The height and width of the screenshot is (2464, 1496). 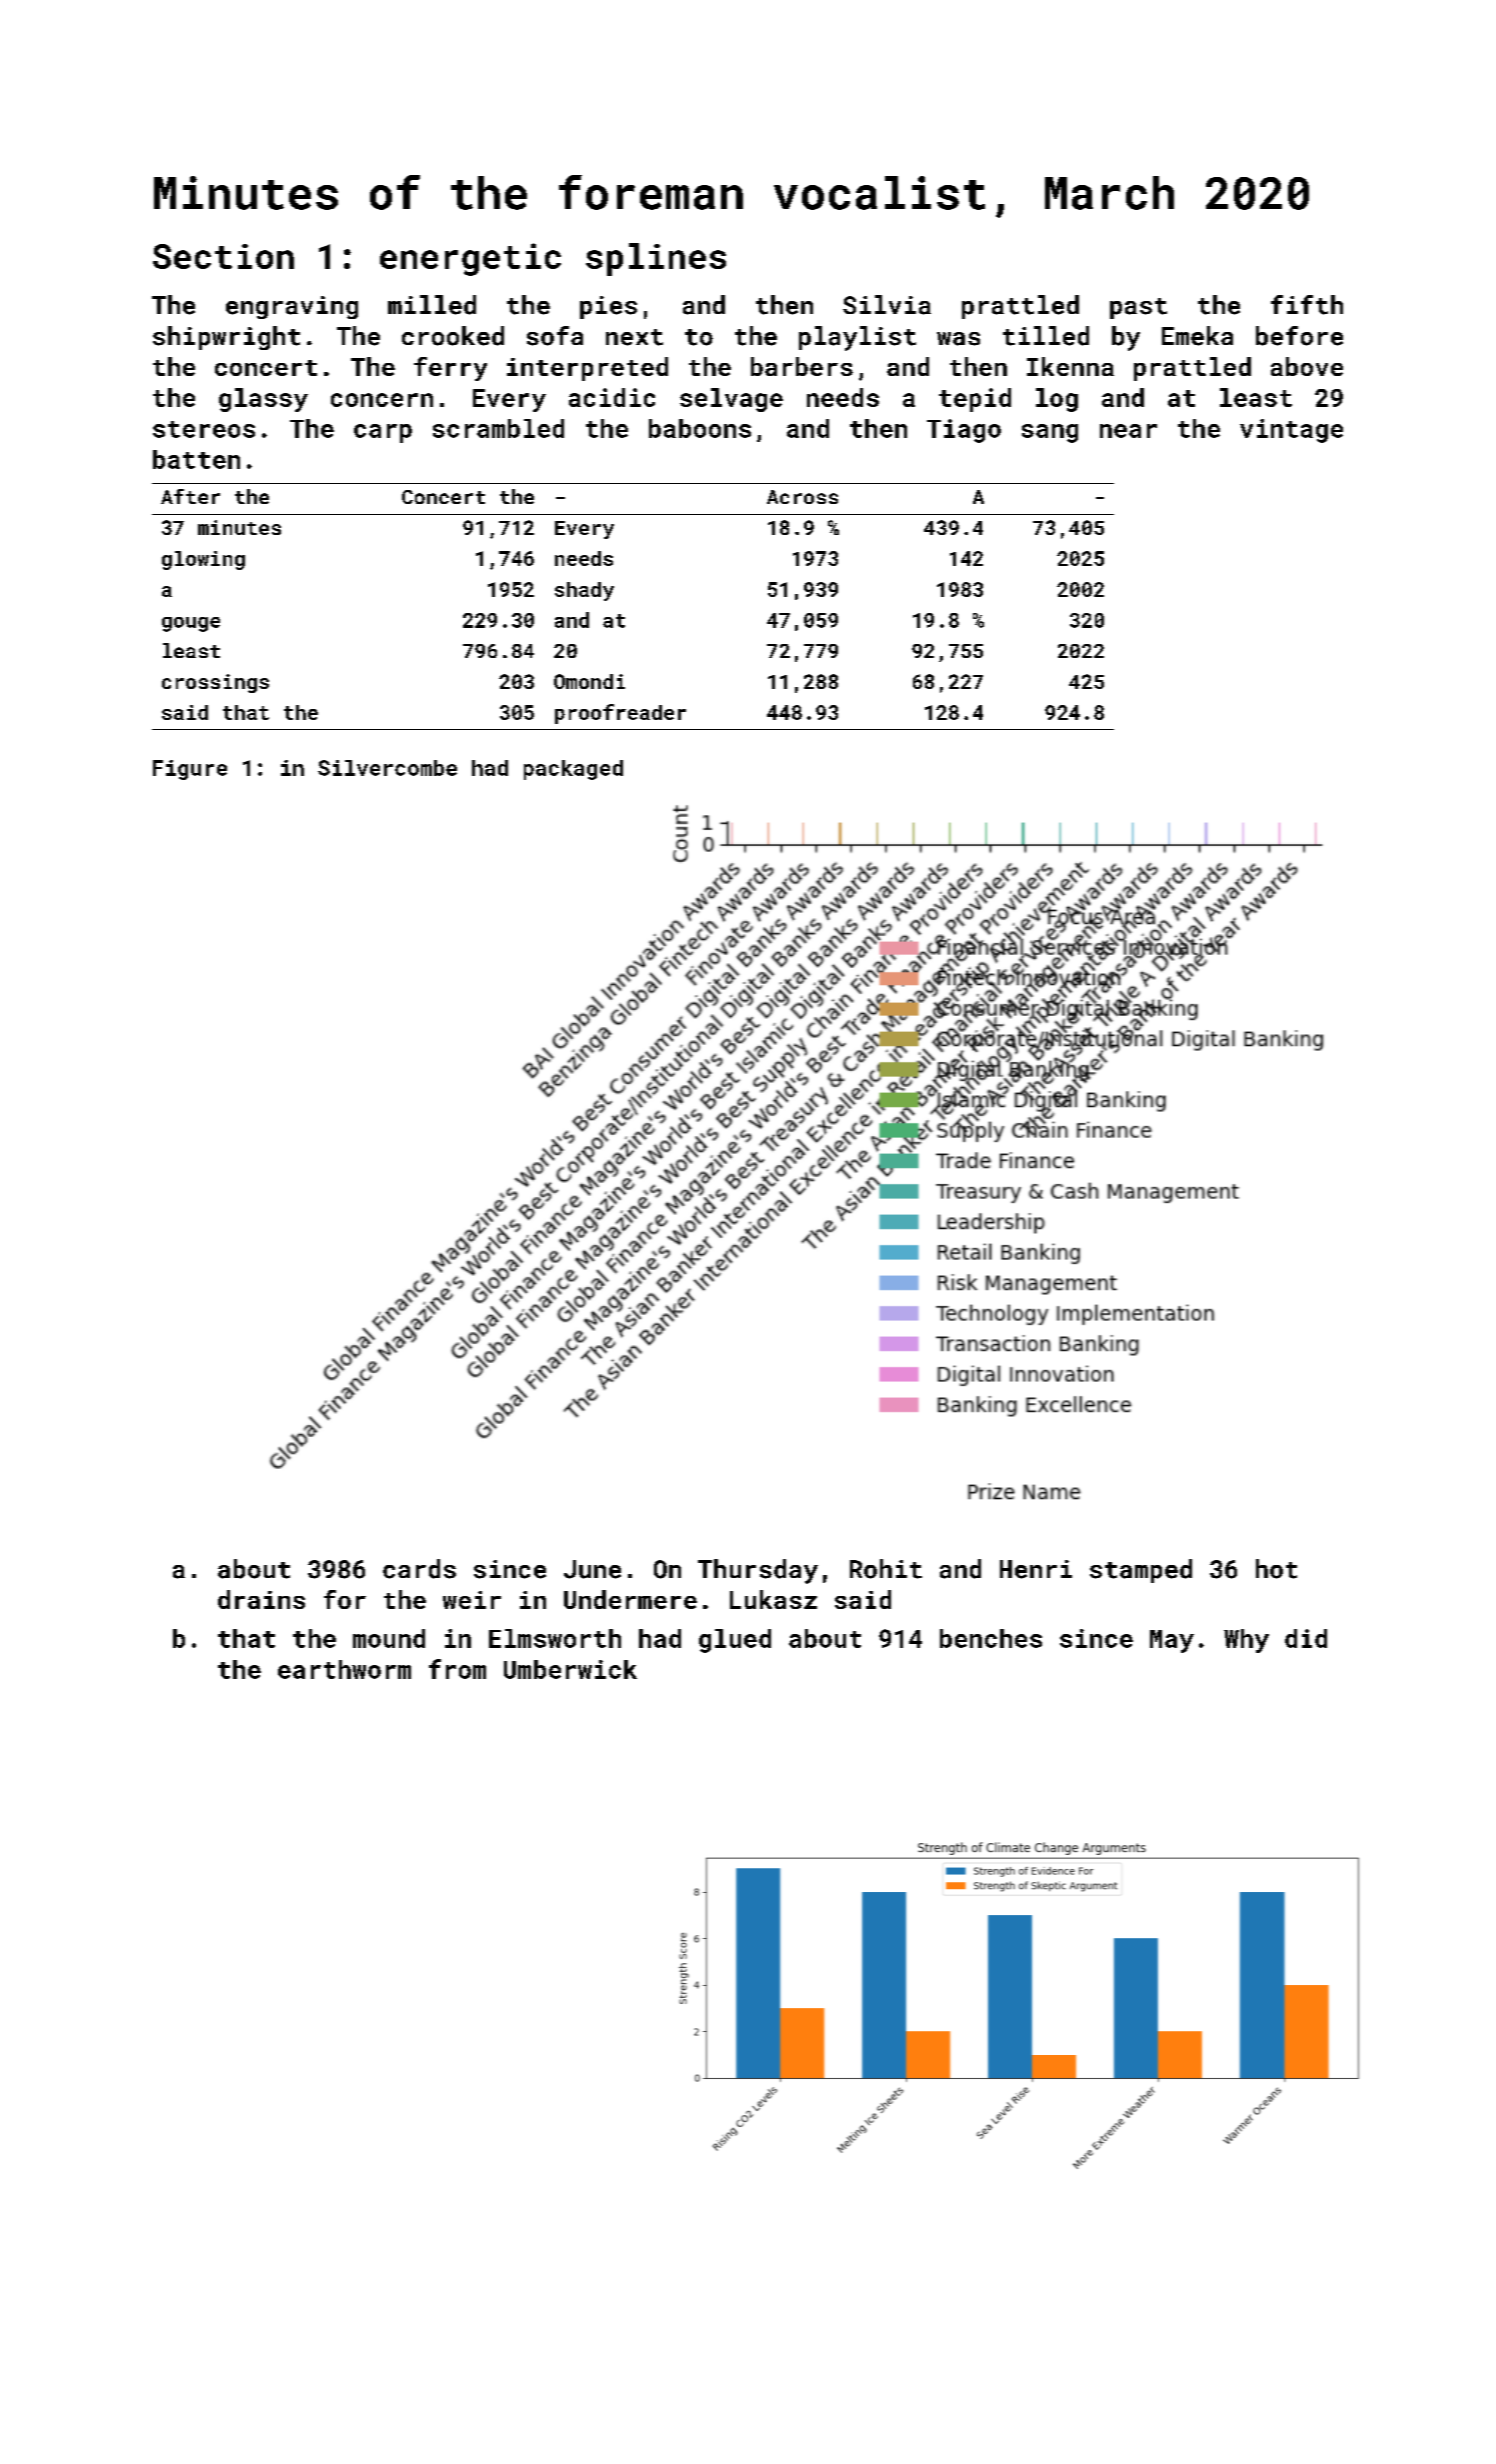 I want to click on proofreader, so click(x=620, y=714).
